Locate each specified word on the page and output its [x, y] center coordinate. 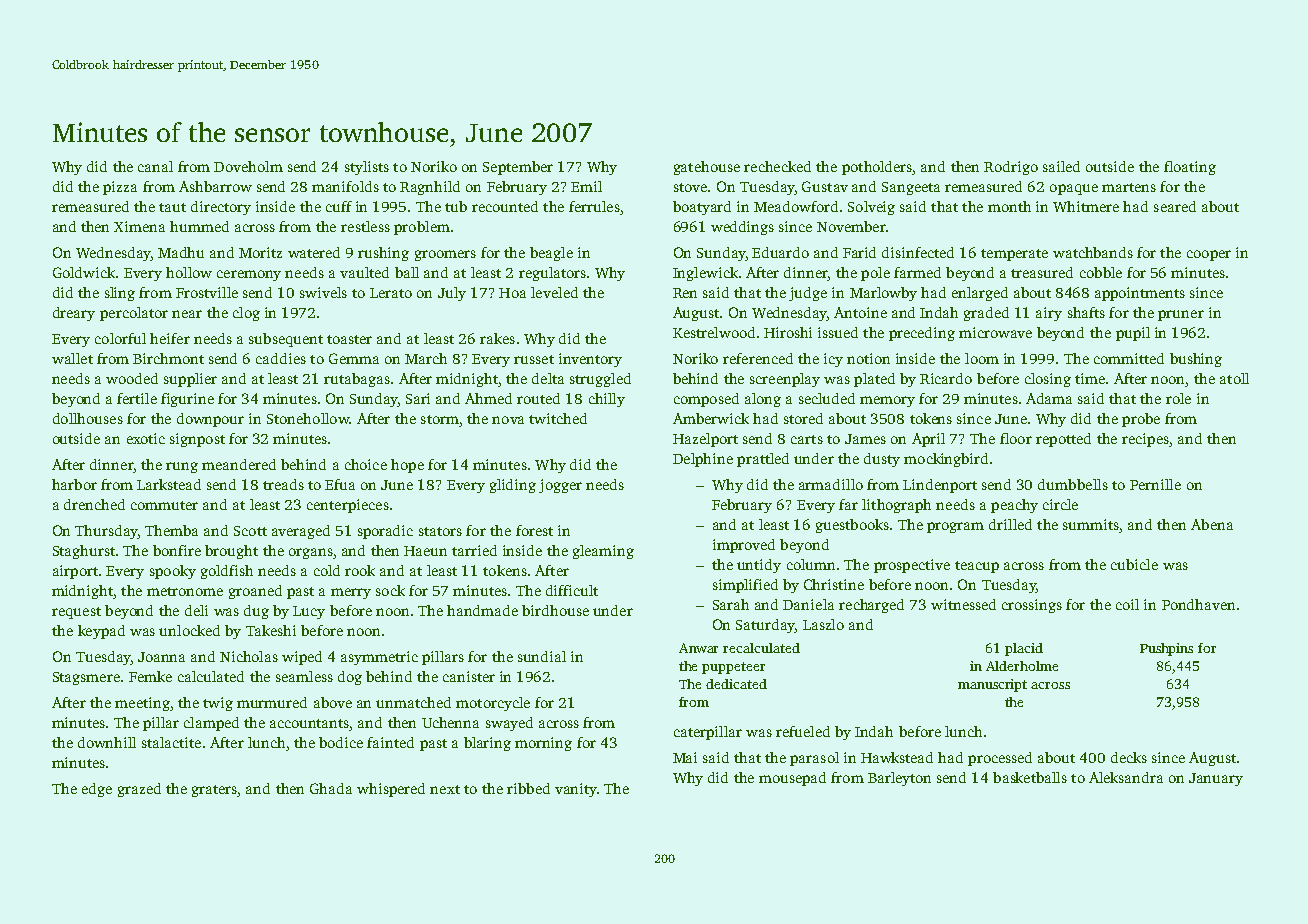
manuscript [992, 685]
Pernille [1155, 484]
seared [1175, 206]
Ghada [331, 788]
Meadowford [796, 206]
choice [366, 464]
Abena [1212, 524]
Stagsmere [86, 678]
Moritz [260, 252]
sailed [1061, 166]
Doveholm [248, 166]
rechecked [777, 166]
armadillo [831, 484]
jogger [560, 486]
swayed [509, 724]
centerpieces [348, 506]
